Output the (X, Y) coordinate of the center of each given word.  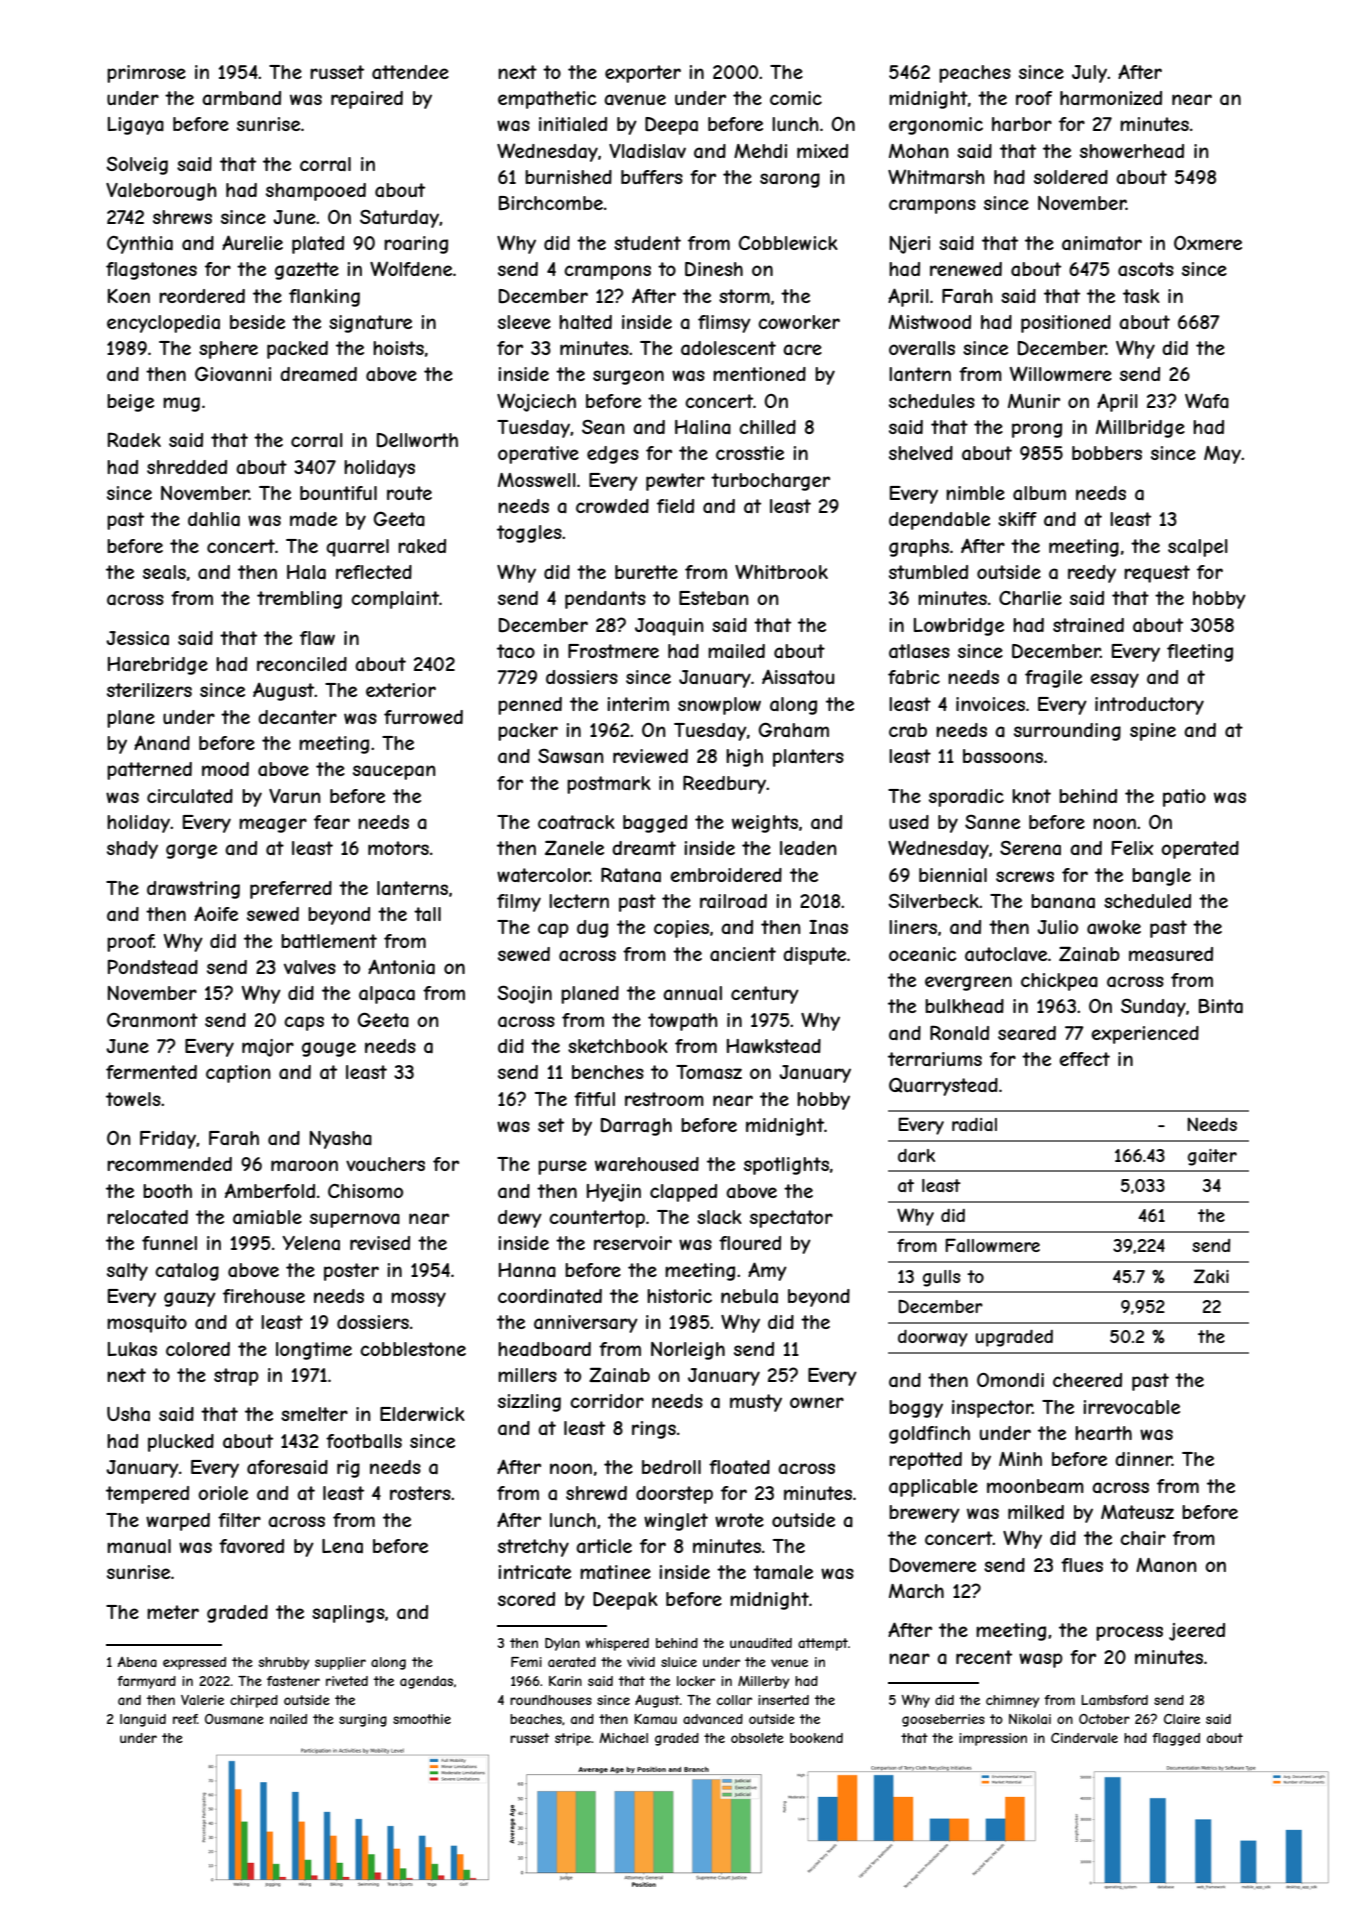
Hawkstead (774, 1046)
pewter (675, 482)
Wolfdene (411, 268)
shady (132, 850)
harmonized (1111, 98)
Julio (1057, 927)
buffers (652, 177)
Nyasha (341, 1140)
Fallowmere (992, 1245)
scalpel (1198, 548)
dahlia (214, 519)
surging (363, 1720)
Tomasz (709, 1072)
